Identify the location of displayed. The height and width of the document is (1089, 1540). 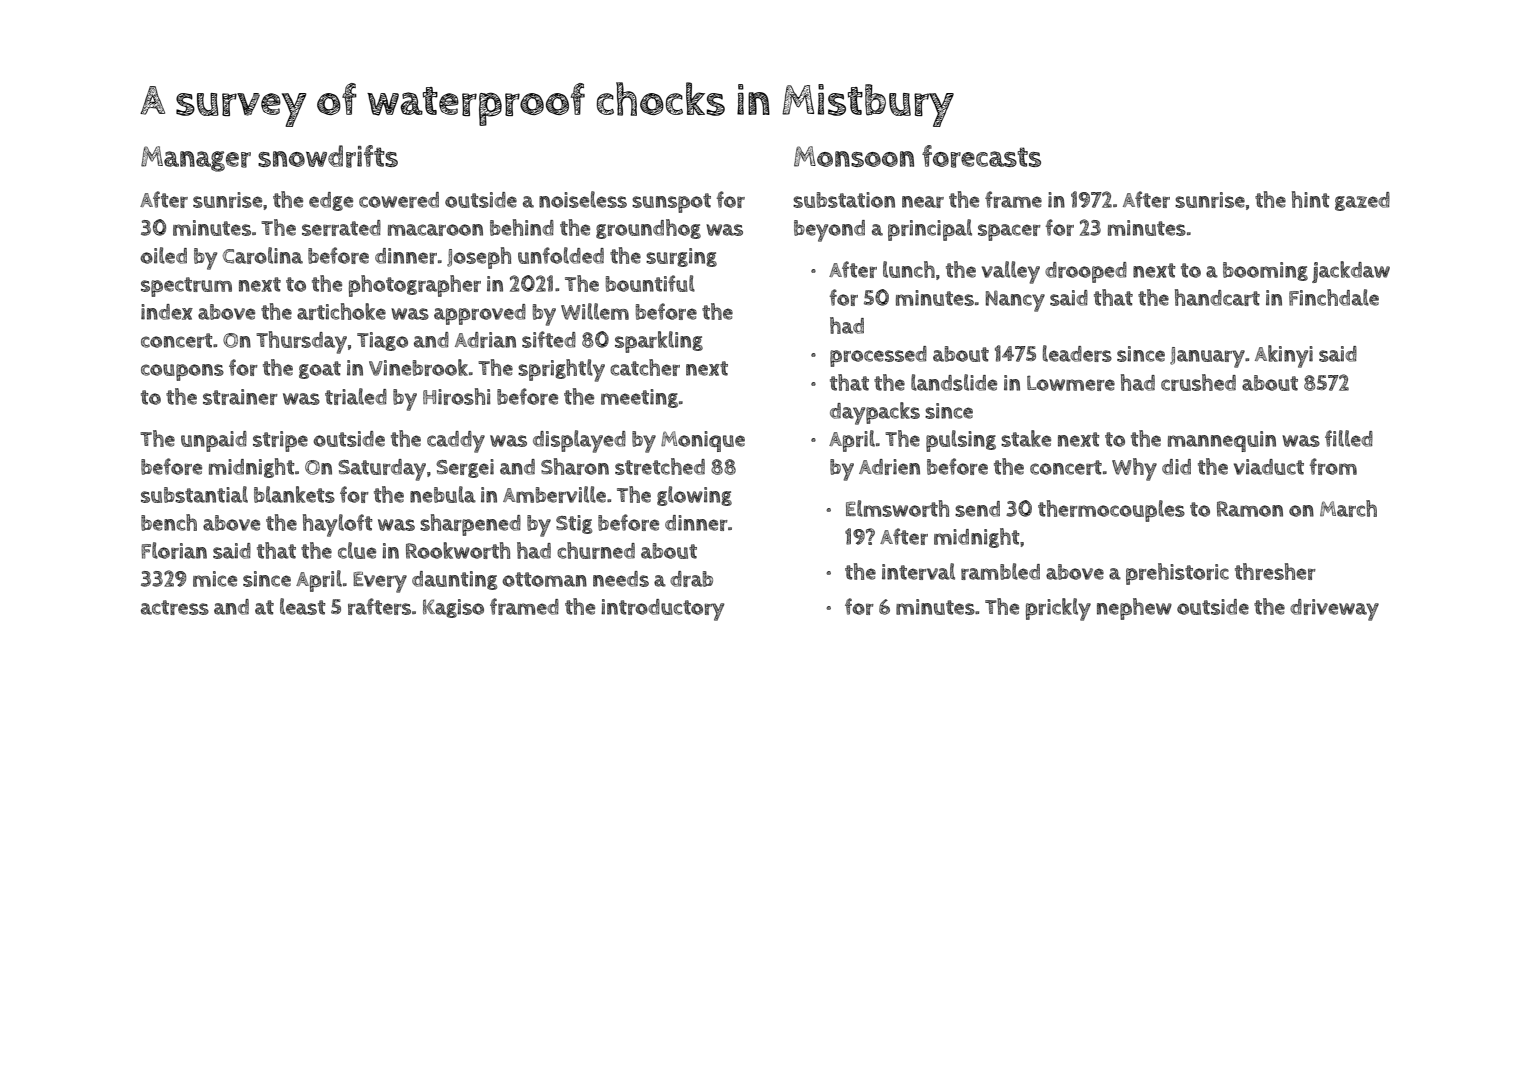
(579, 441).
